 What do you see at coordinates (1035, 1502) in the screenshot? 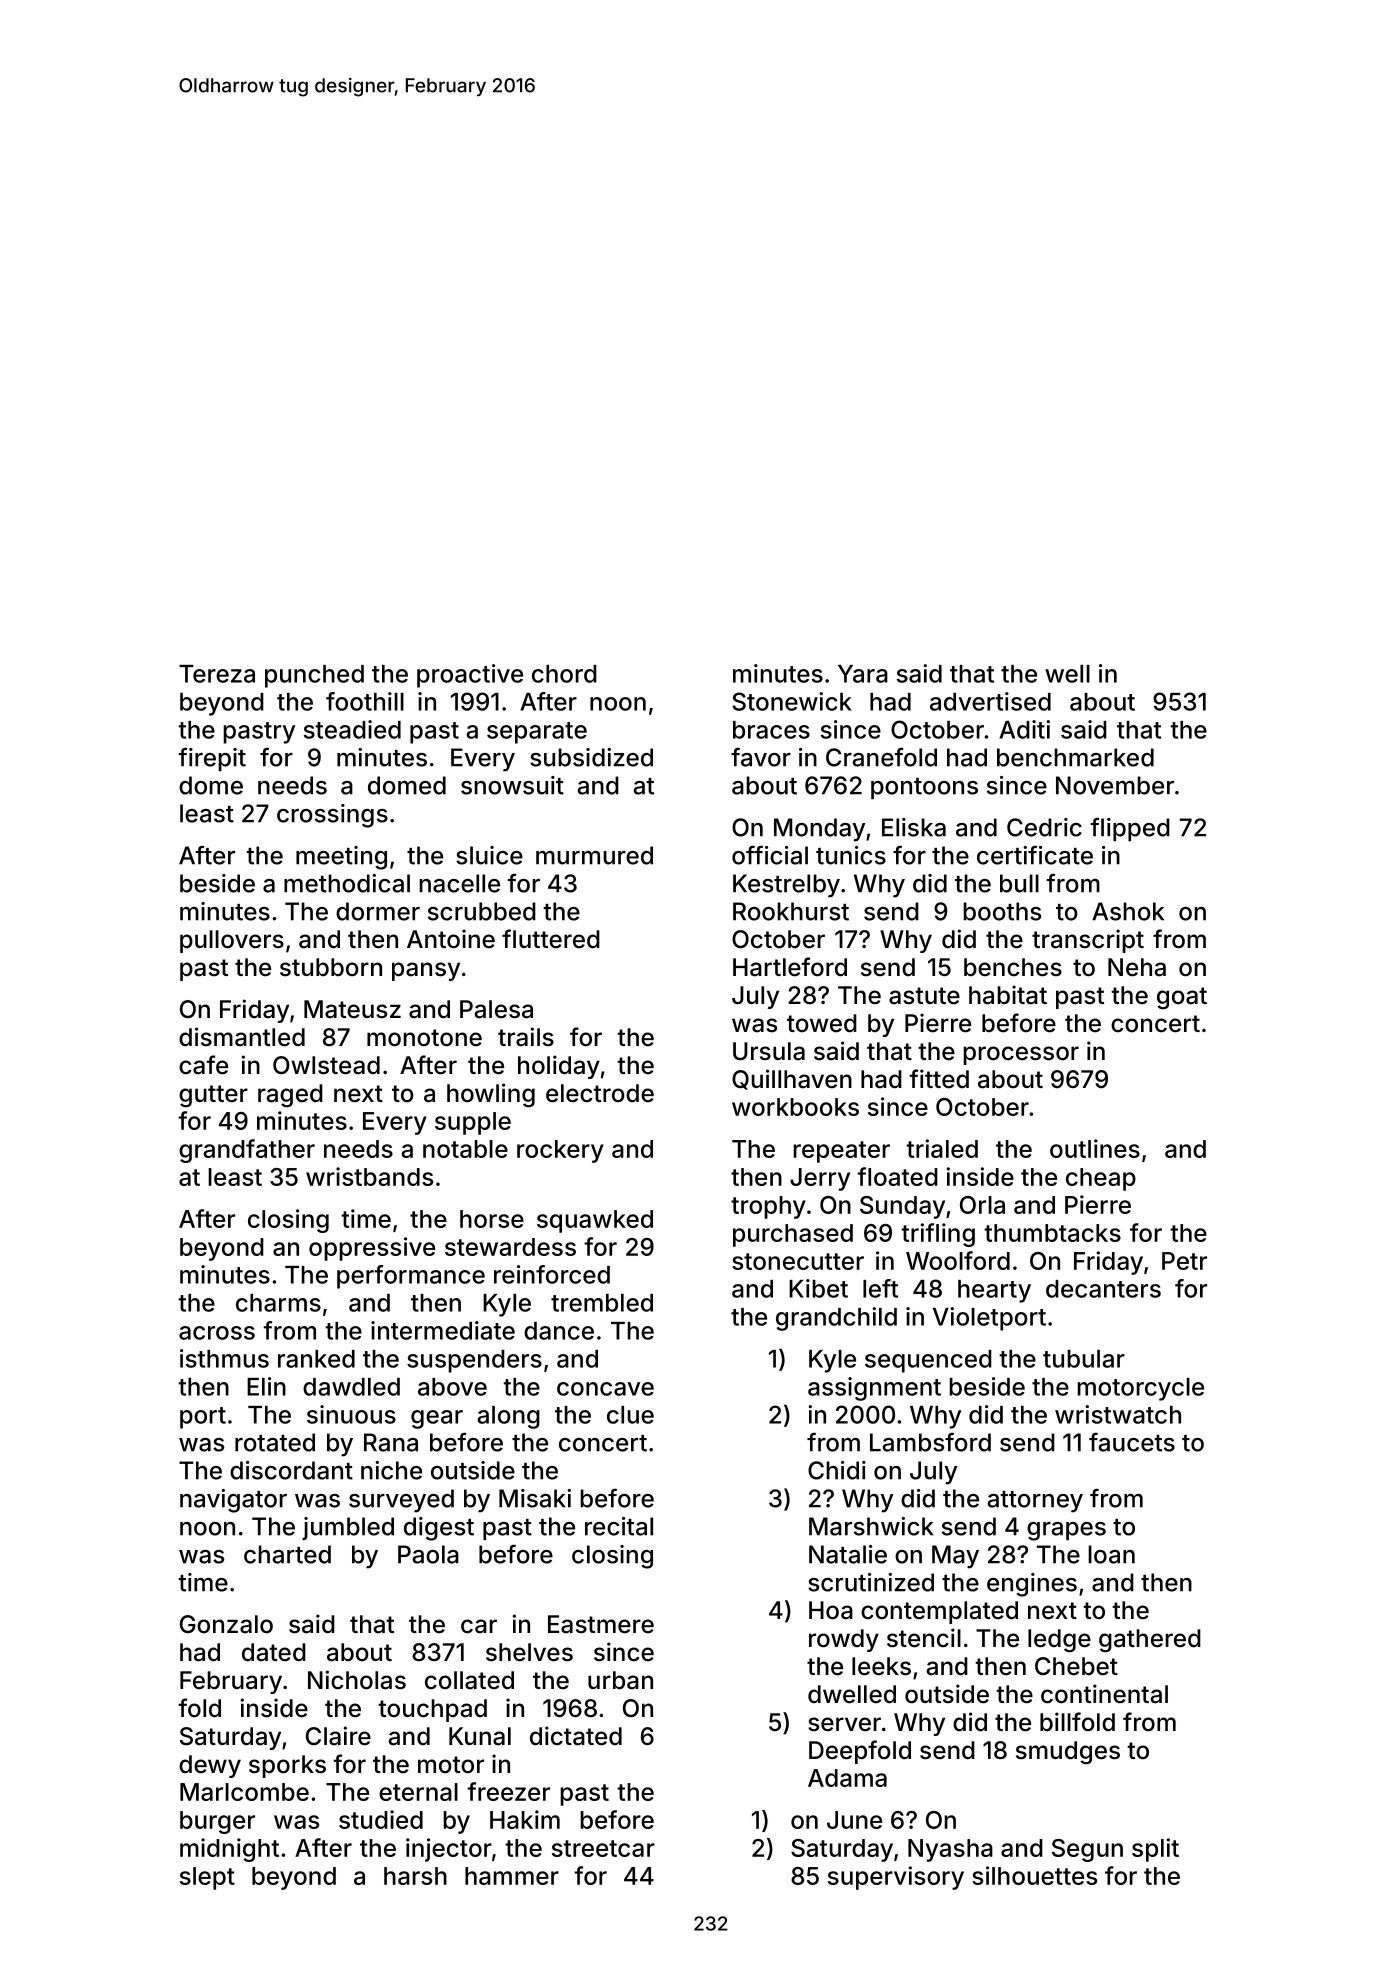
I see `attorney` at bounding box center [1035, 1502].
